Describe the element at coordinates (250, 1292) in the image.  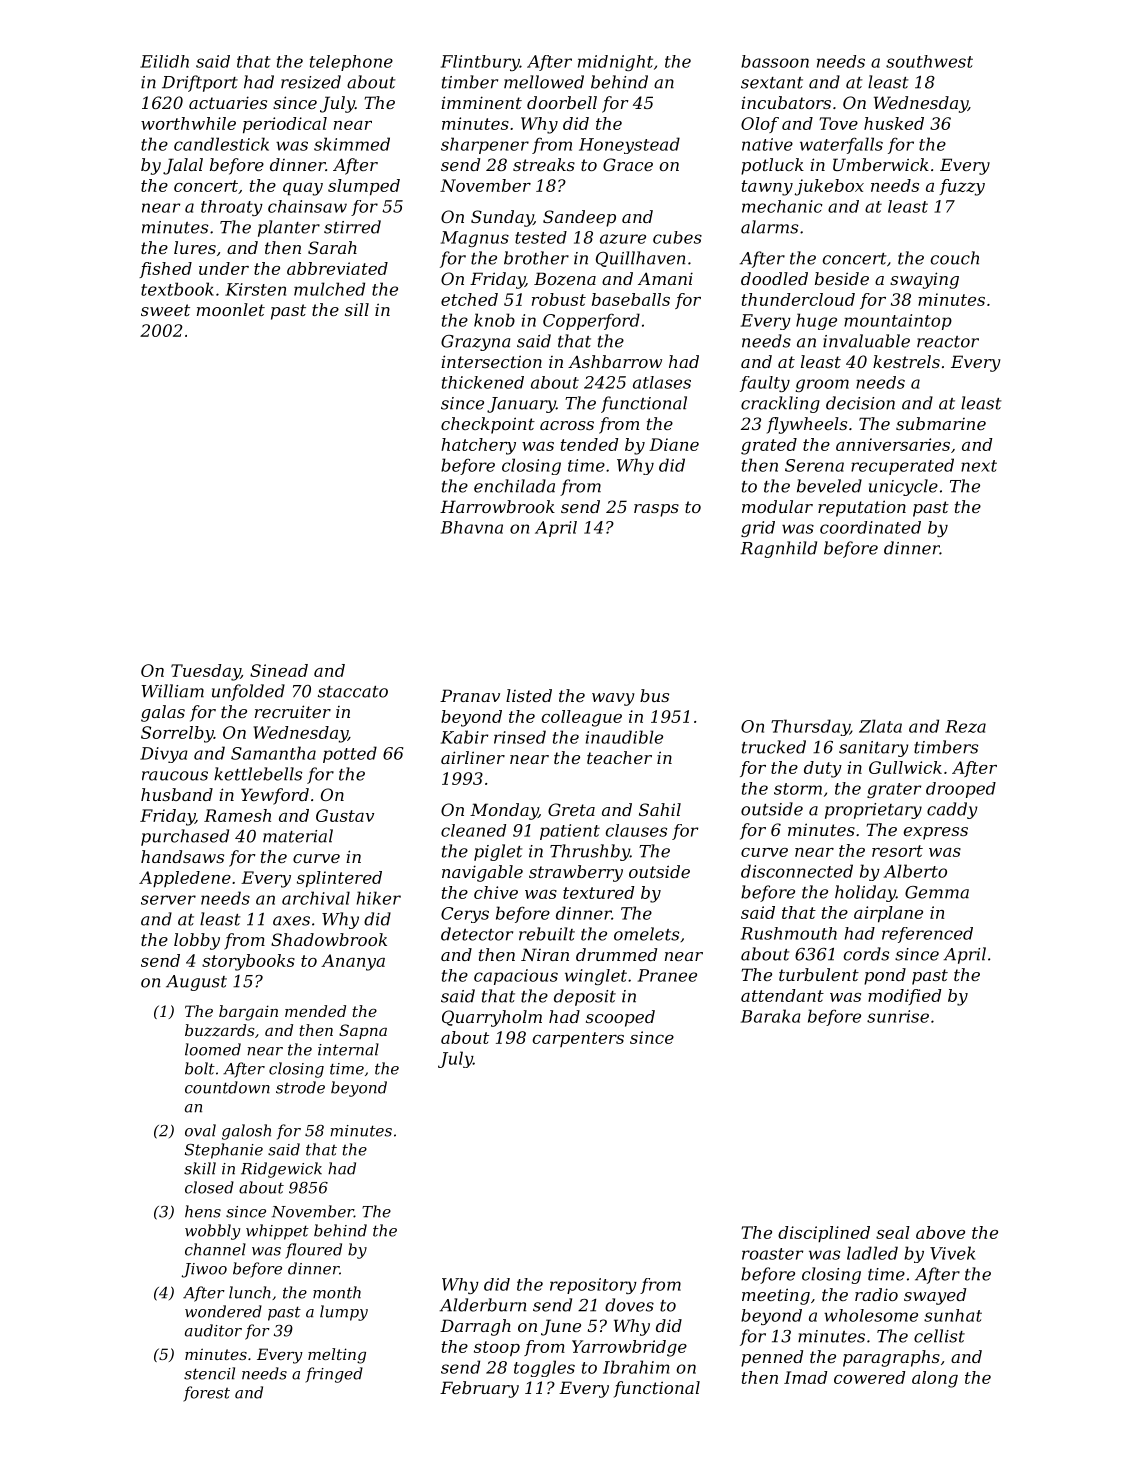
I see `lunch` at that location.
